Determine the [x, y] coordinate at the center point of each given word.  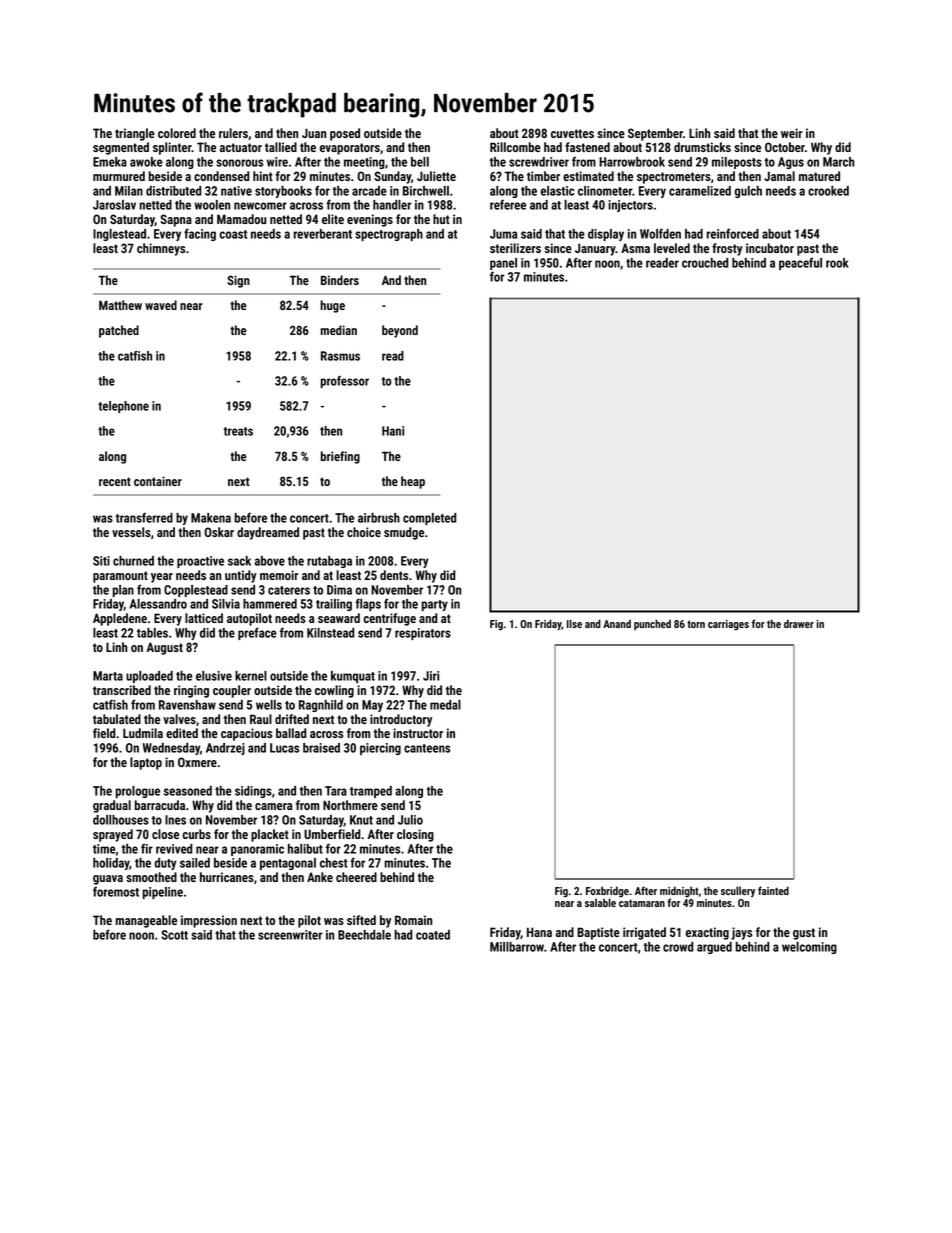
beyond [400, 331]
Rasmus [340, 356]
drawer [799, 623]
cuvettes [572, 133]
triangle [135, 134]
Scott [174, 935]
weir [791, 133]
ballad [291, 733]
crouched [705, 263]
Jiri [431, 676]
